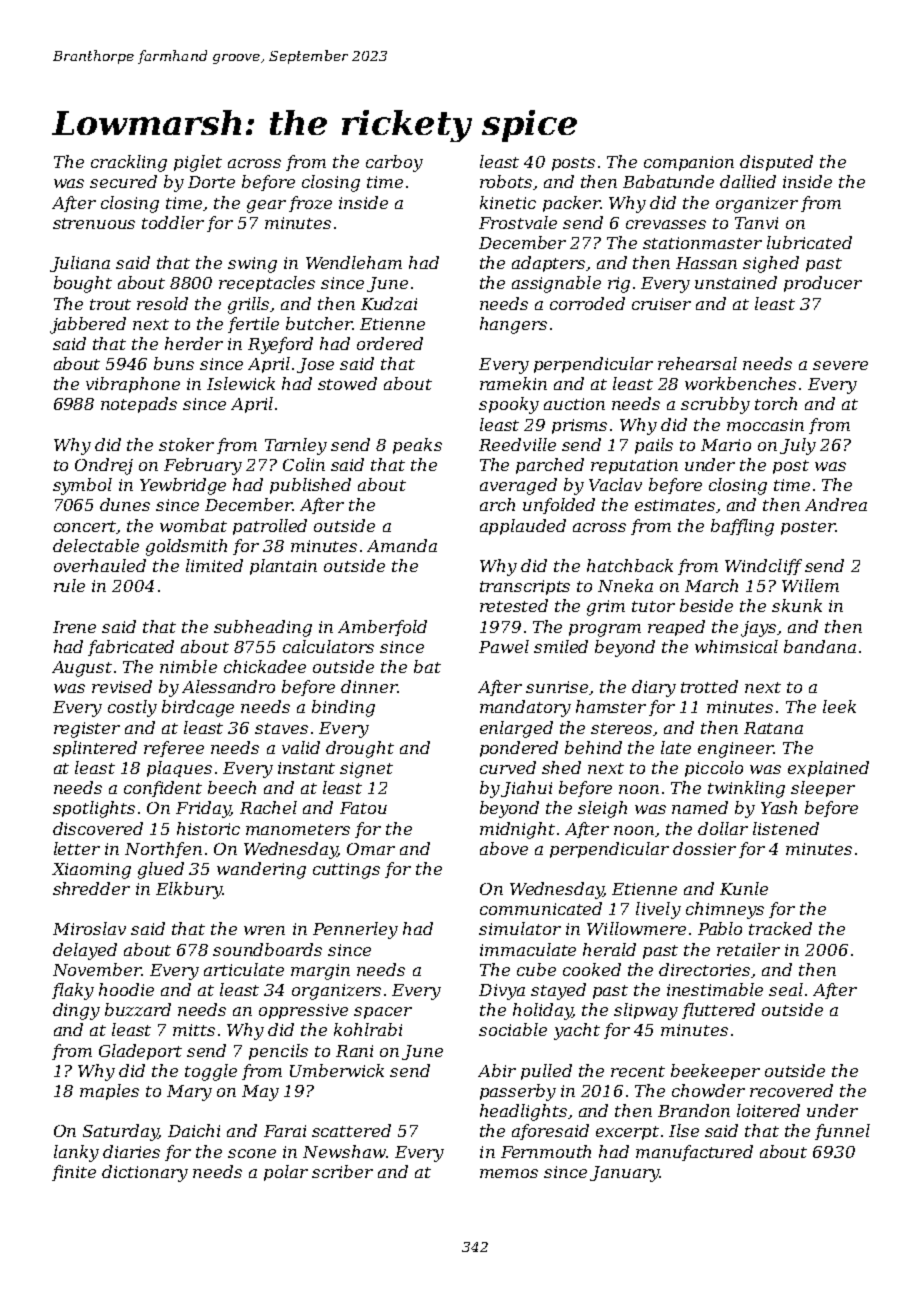  I want to click on February, so click(203, 466).
